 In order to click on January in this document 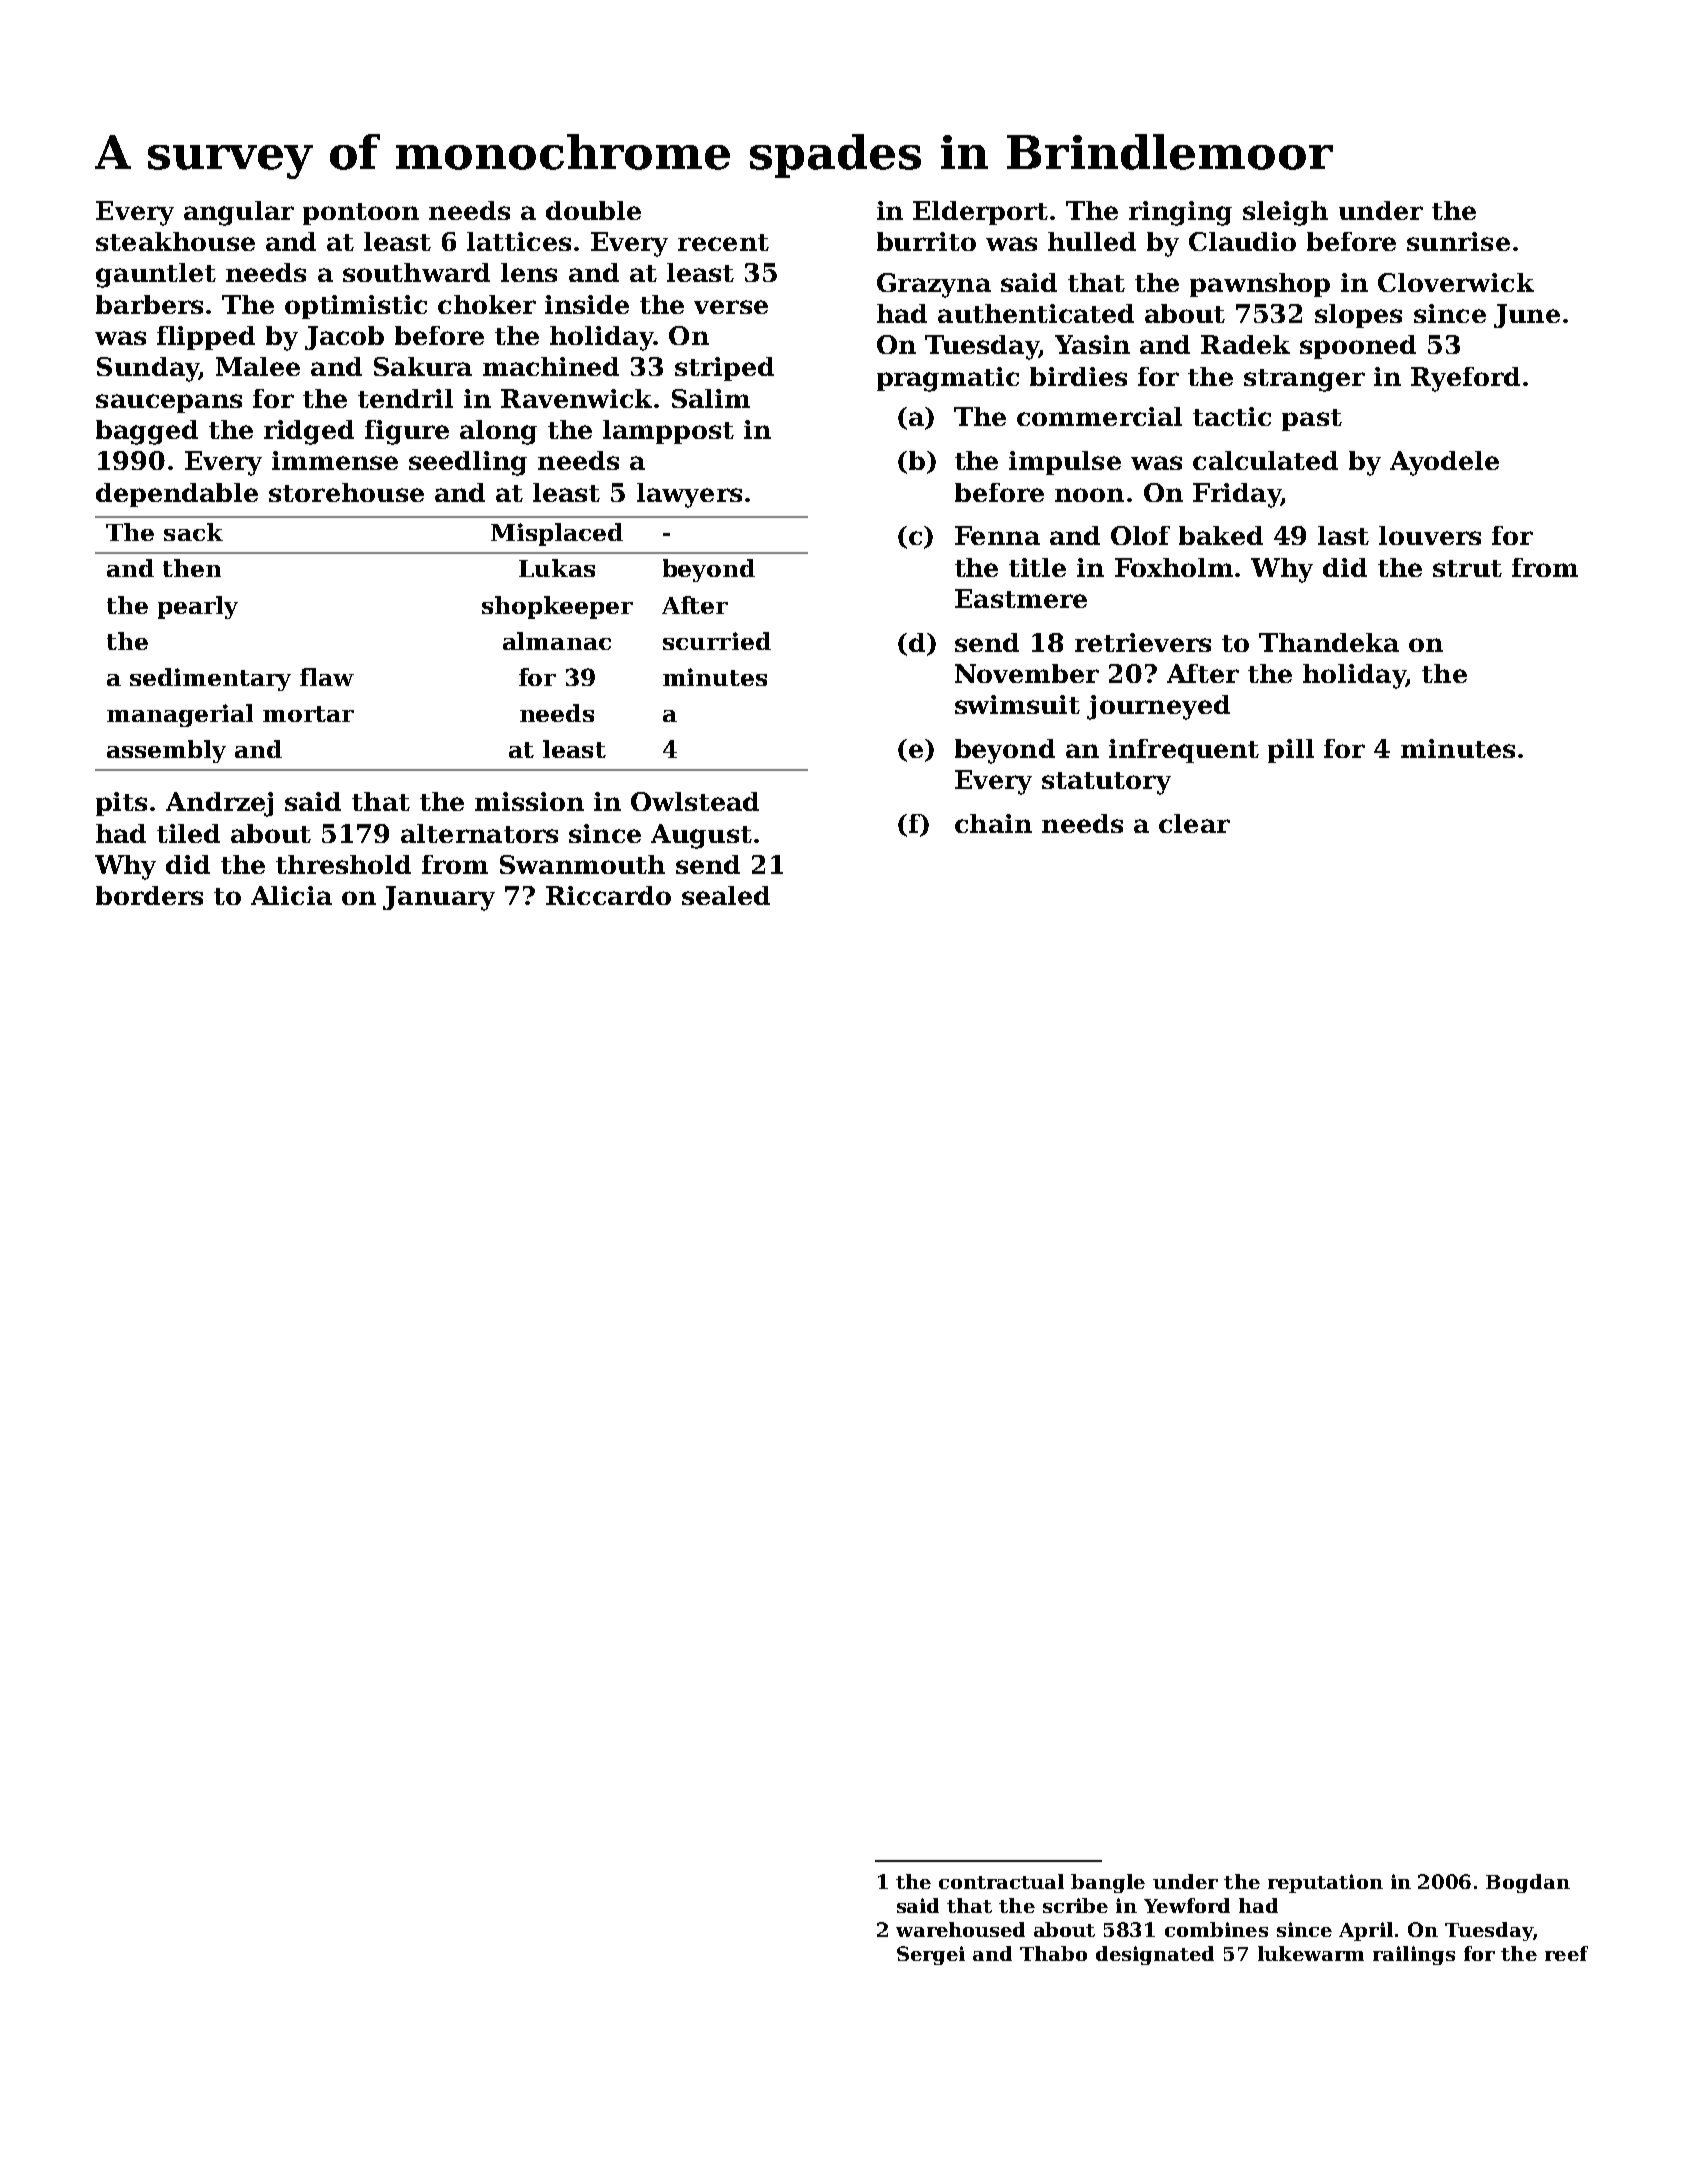, I will do `click(439, 898)`.
